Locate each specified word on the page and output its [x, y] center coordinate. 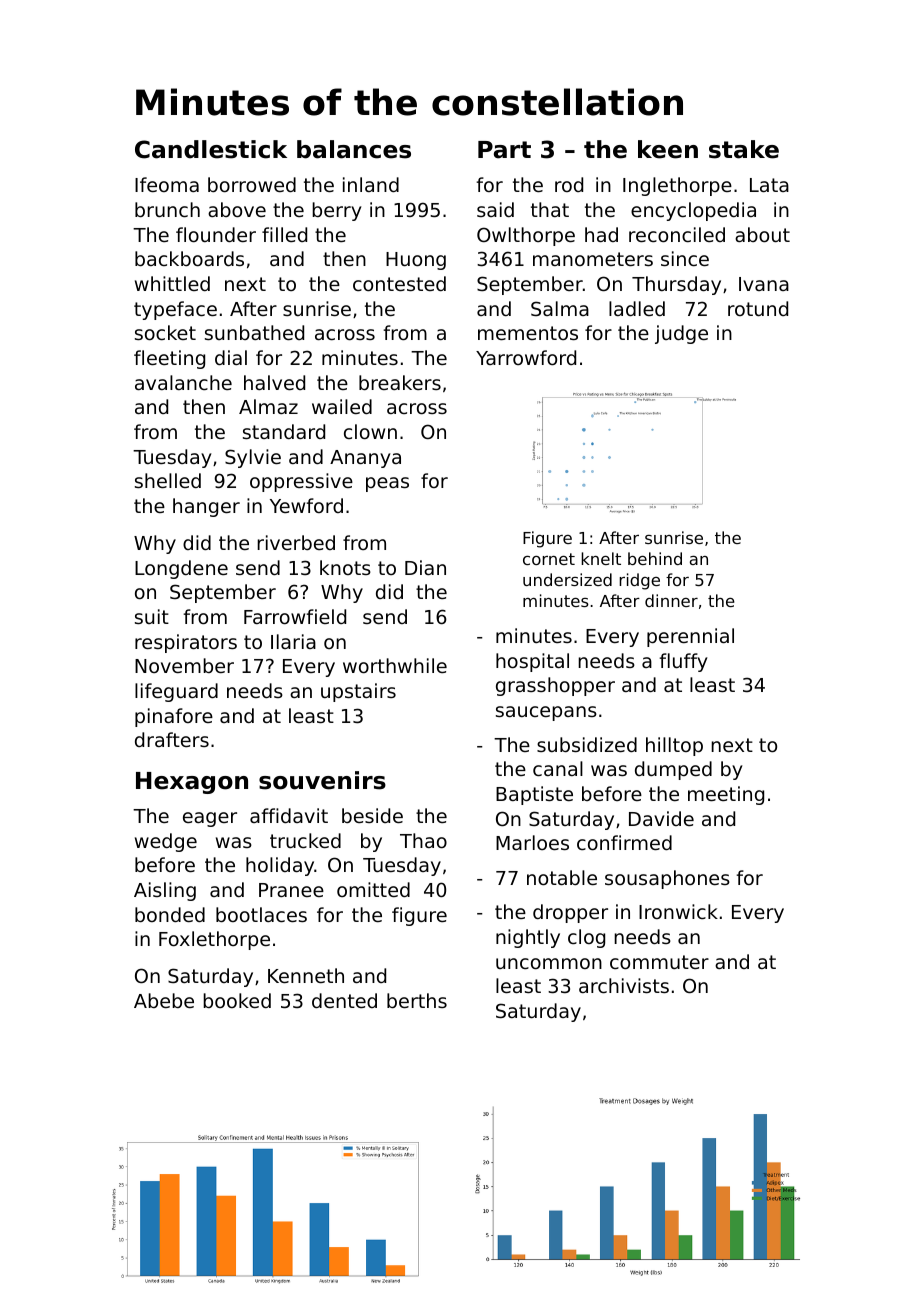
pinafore [174, 717]
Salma [560, 308]
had [601, 234]
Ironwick [678, 911]
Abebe [164, 1000]
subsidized [587, 744]
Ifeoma [167, 184]
